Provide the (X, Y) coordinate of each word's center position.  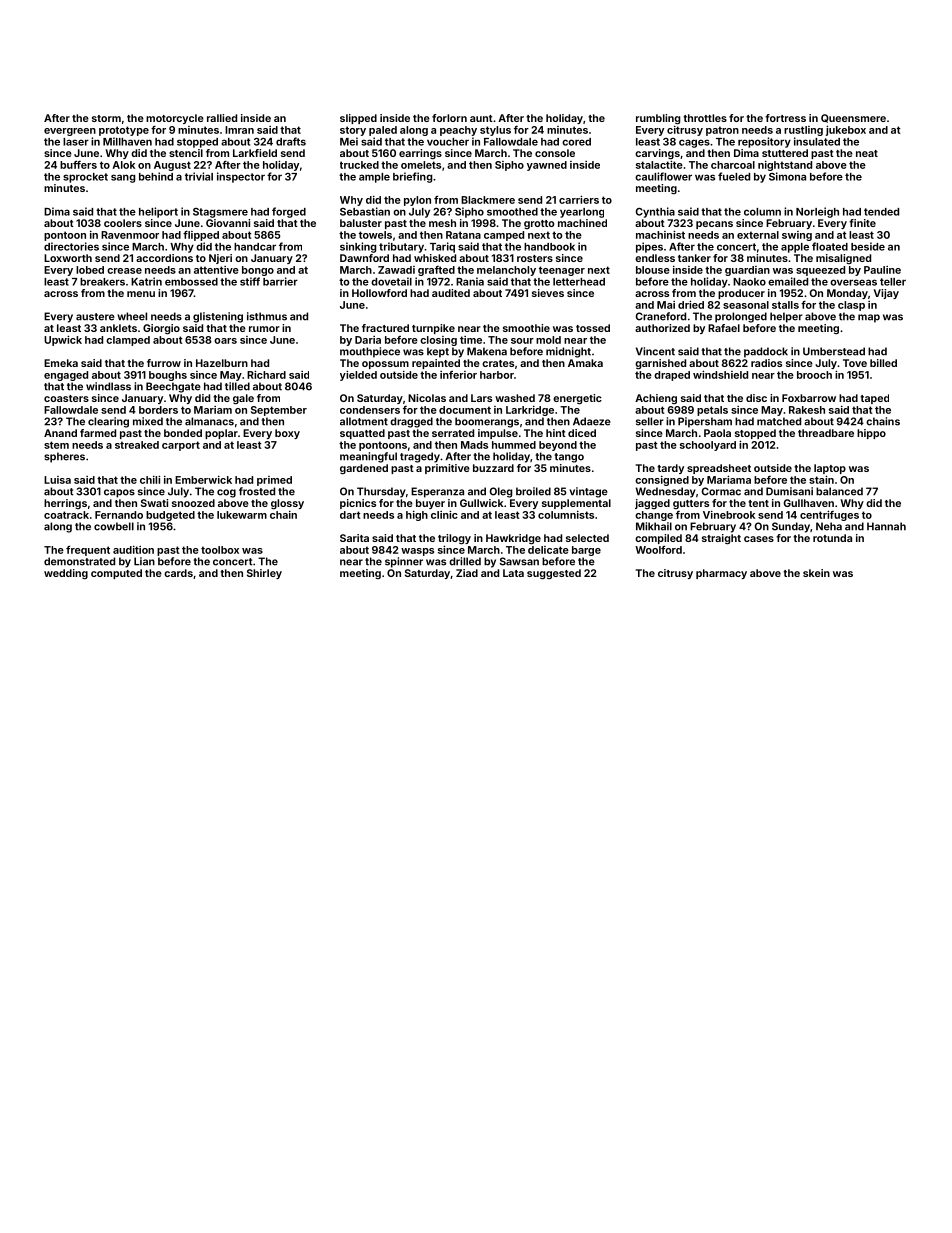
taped (874, 399)
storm (106, 118)
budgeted (170, 516)
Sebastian (365, 211)
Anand (60, 433)
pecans (714, 225)
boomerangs (487, 422)
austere (95, 317)
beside (868, 246)
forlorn (449, 118)
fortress (785, 118)
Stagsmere (220, 213)
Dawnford (364, 258)
